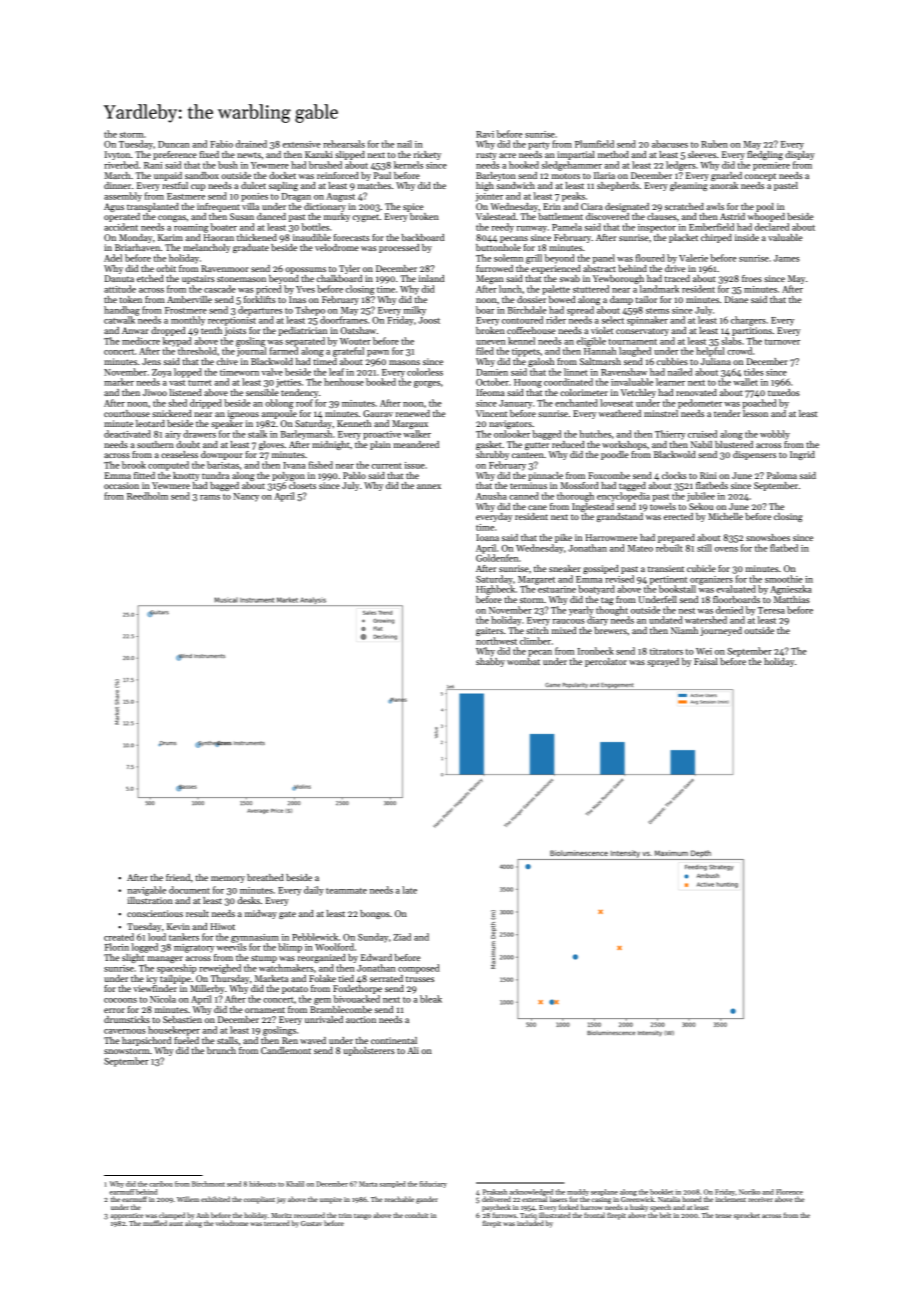 Image resolution: width=924 pixels, height=1308 pixels. I want to click on fledgling, so click(765, 155).
